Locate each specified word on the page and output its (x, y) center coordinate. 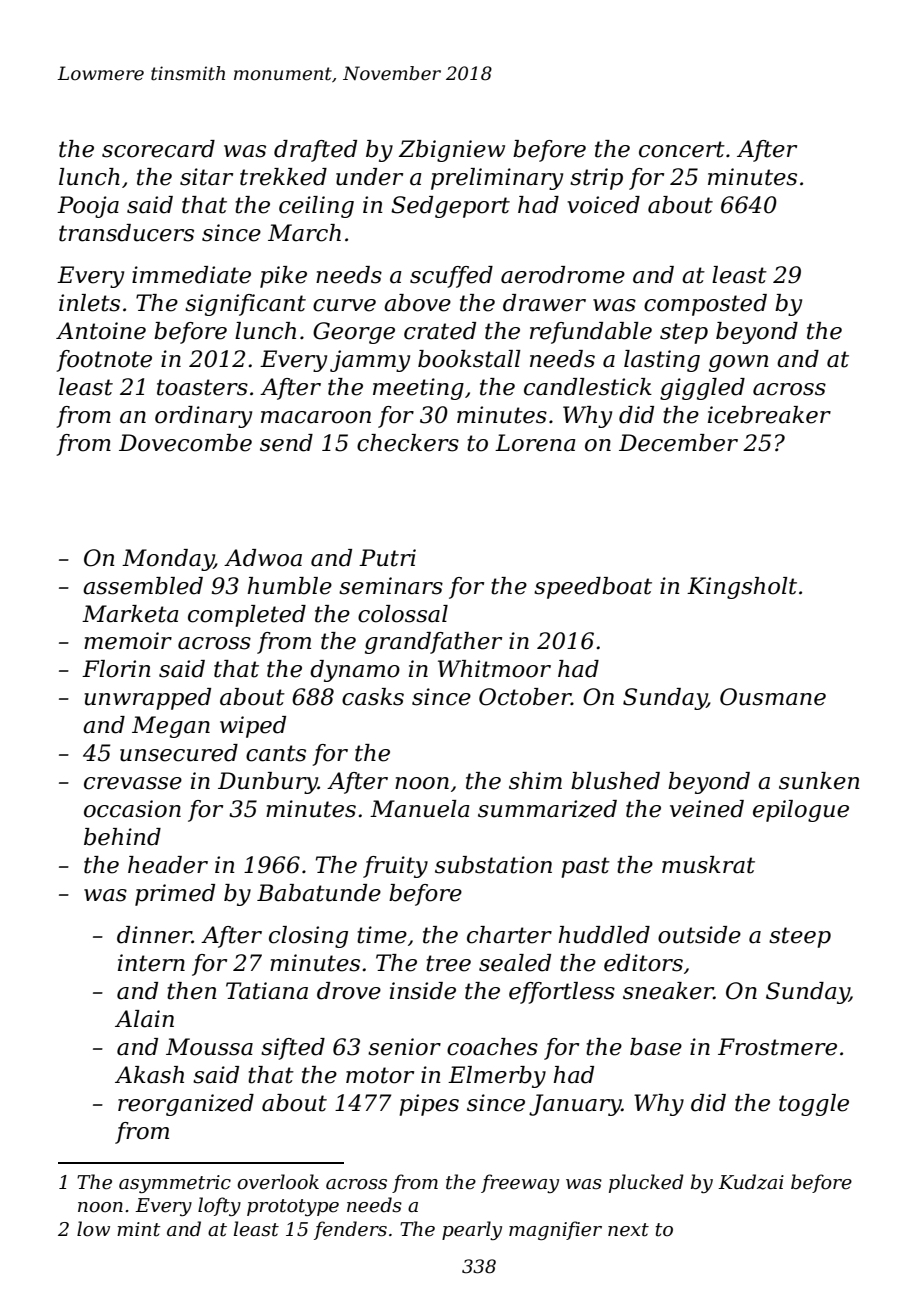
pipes (429, 1105)
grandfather (433, 643)
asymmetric (175, 1184)
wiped (253, 727)
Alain (144, 1019)
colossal (403, 614)
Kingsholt (742, 588)
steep (800, 937)
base (656, 1047)
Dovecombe (185, 443)
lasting (662, 361)
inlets (89, 303)
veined (707, 809)
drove (349, 991)
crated (440, 331)
